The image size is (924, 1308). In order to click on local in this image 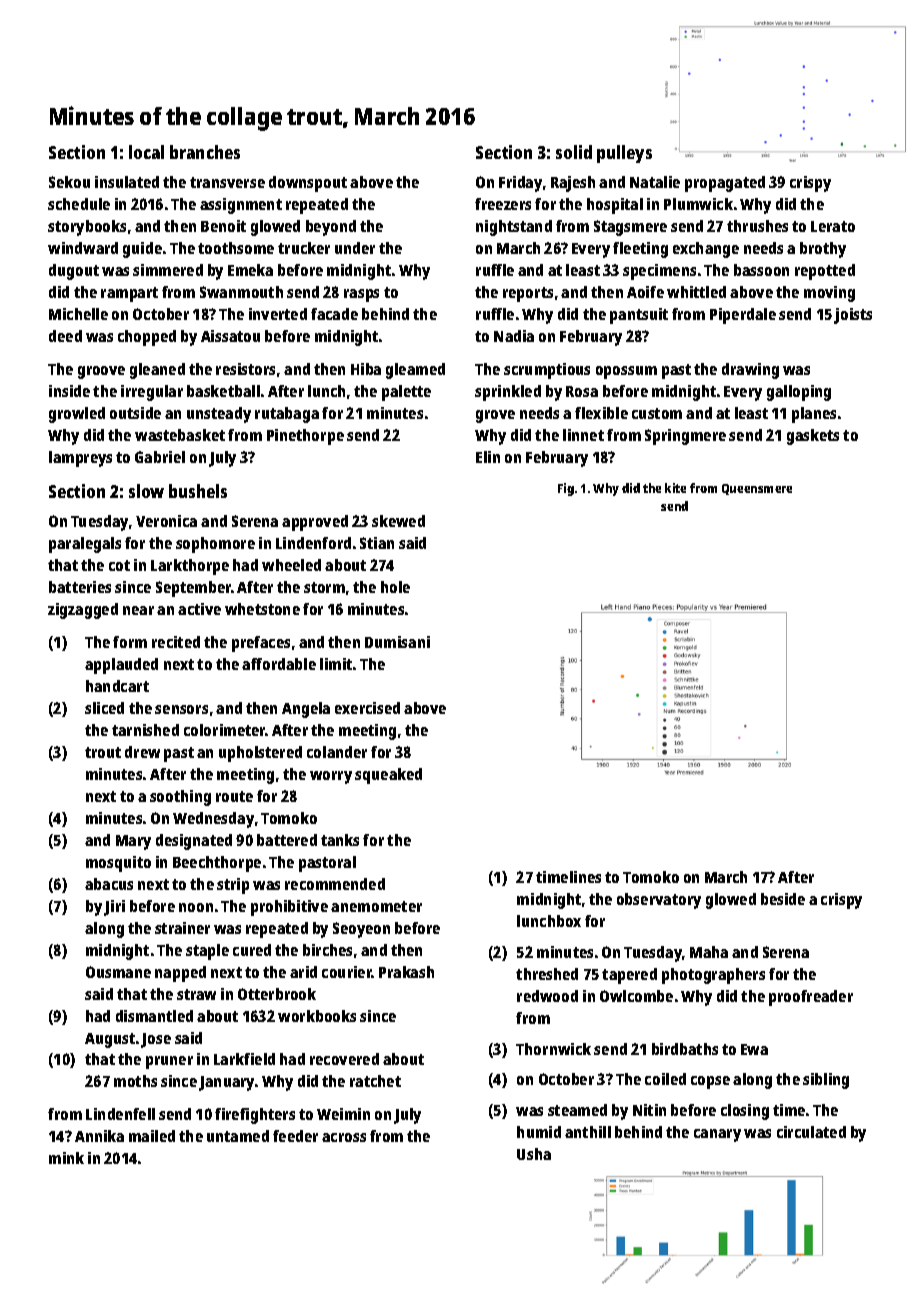, I will do `click(146, 152)`.
